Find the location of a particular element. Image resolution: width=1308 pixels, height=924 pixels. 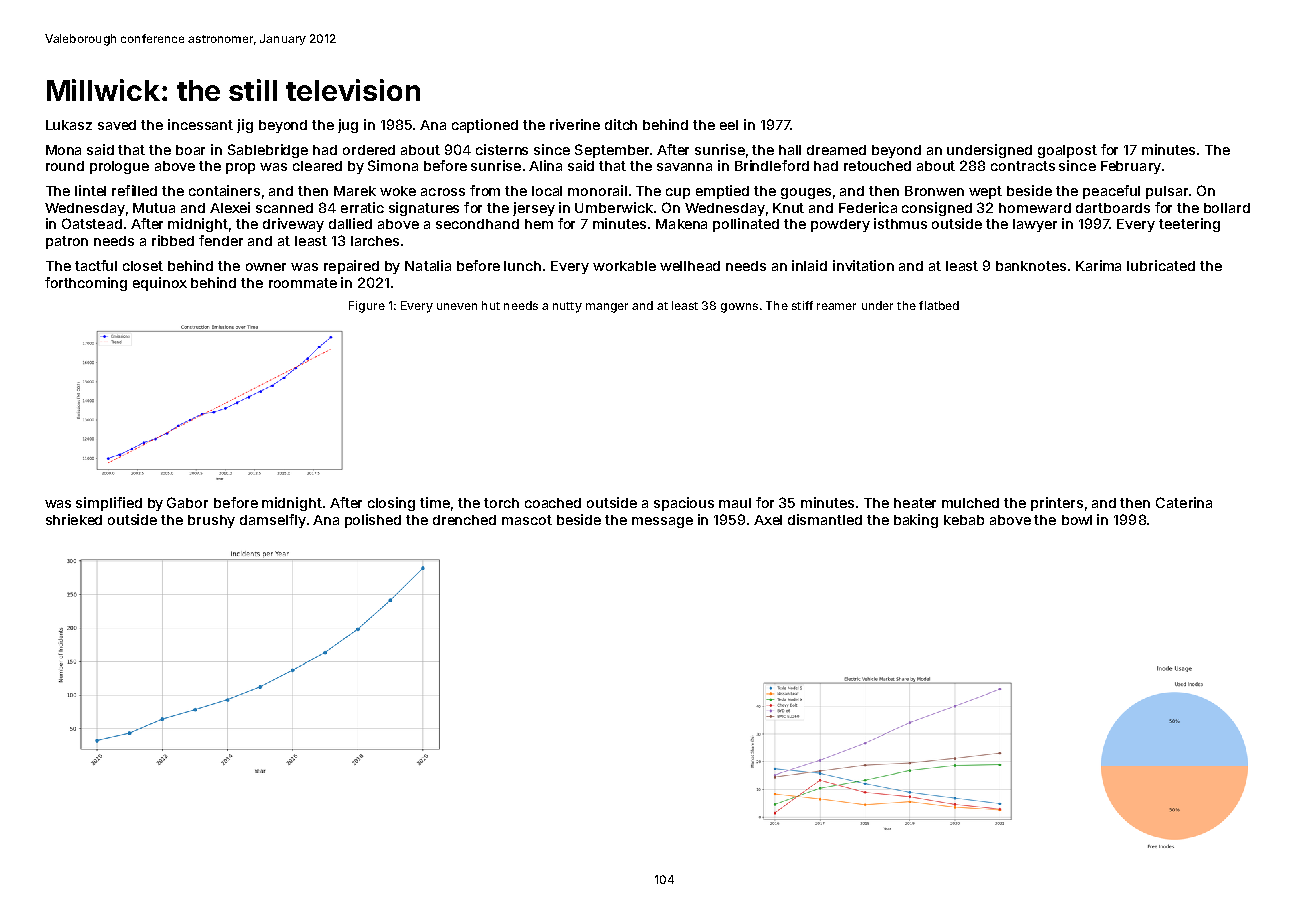

local is located at coordinates (547, 191).
